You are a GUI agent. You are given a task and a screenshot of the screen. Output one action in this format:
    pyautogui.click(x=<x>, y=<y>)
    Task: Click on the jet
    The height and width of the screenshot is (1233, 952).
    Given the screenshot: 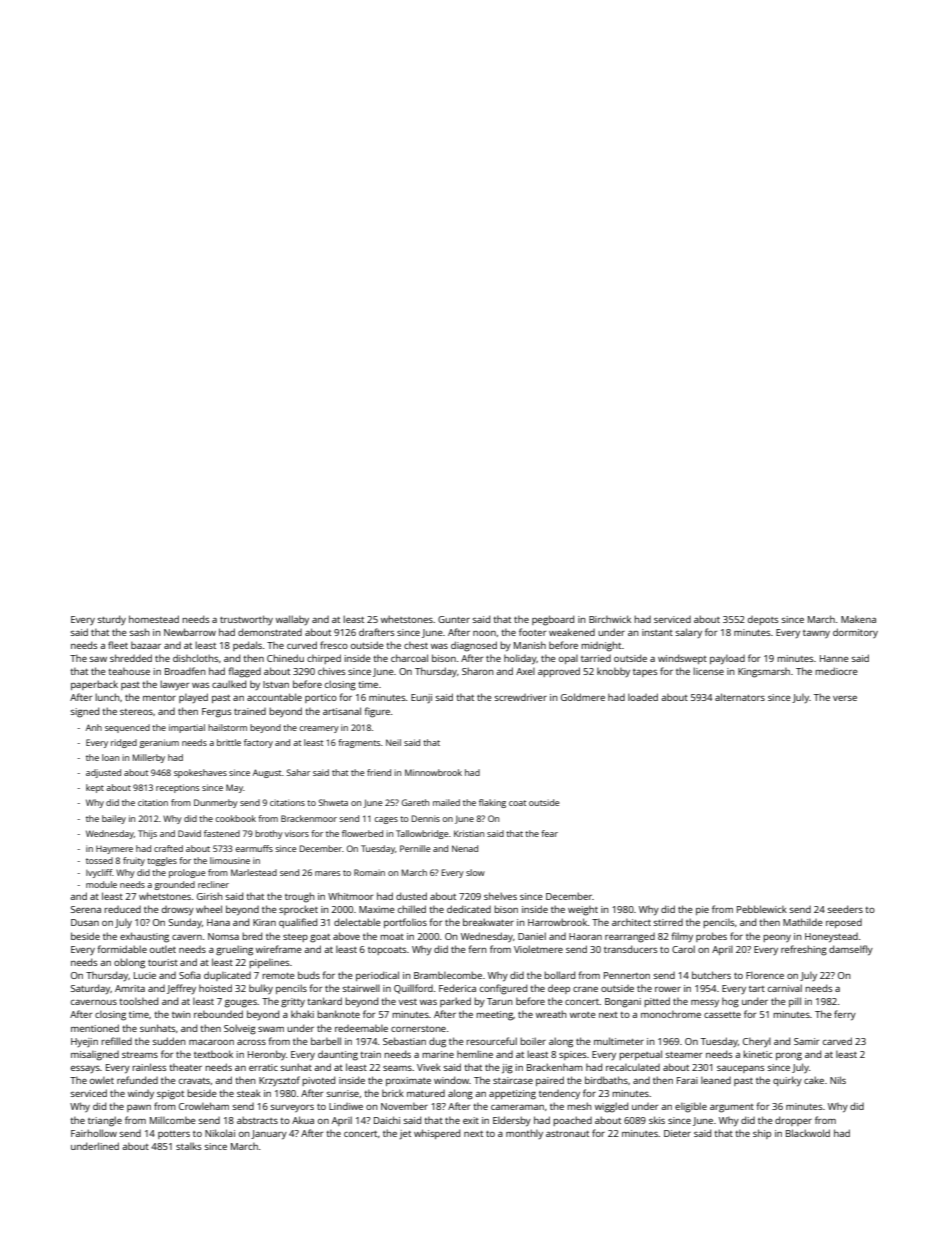 What is the action you would take?
    pyautogui.click(x=405, y=1134)
